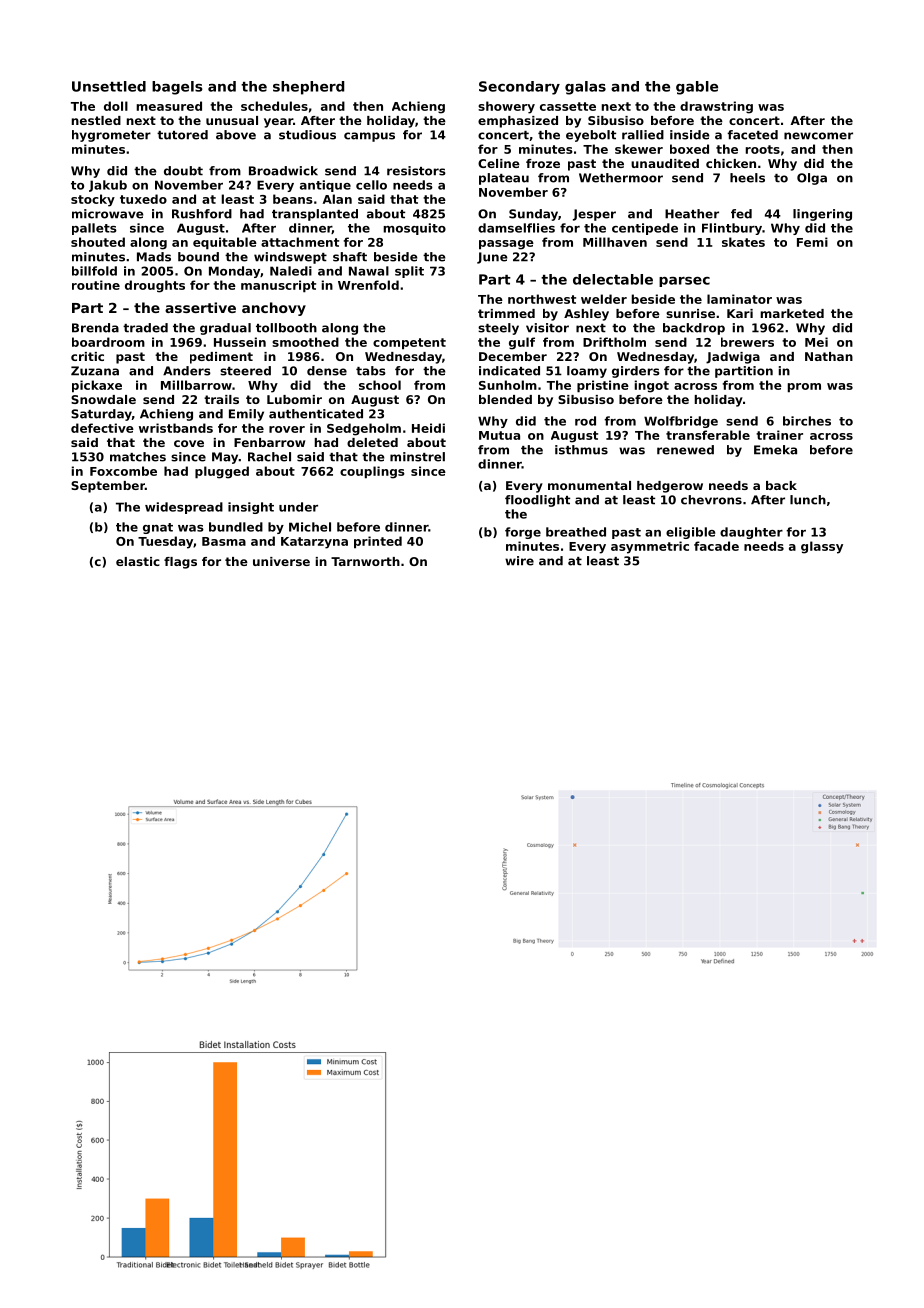 This page has height=1308, width=924. I want to click on steered, so click(245, 371).
